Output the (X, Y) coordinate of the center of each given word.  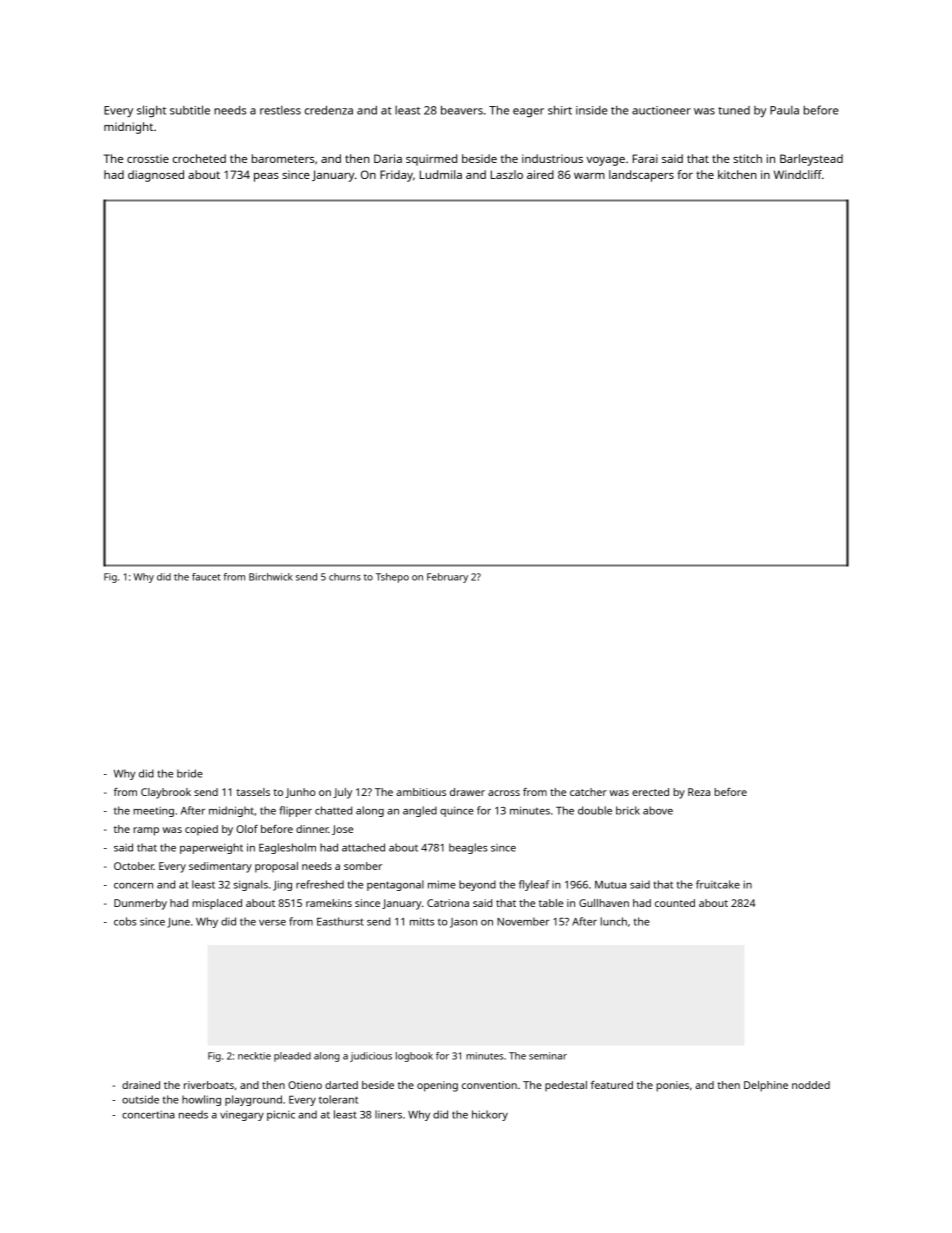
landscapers (641, 176)
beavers (462, 110)
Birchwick (271, 577)
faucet (206, 577)
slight (151, 111)
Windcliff (798, 174)
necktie (254, 1056)
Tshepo (392, 578)
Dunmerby (140, 904)
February (447, 578)
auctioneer (661, 110)
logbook (414, 1057)
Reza (699, 792)
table (551, 903)
